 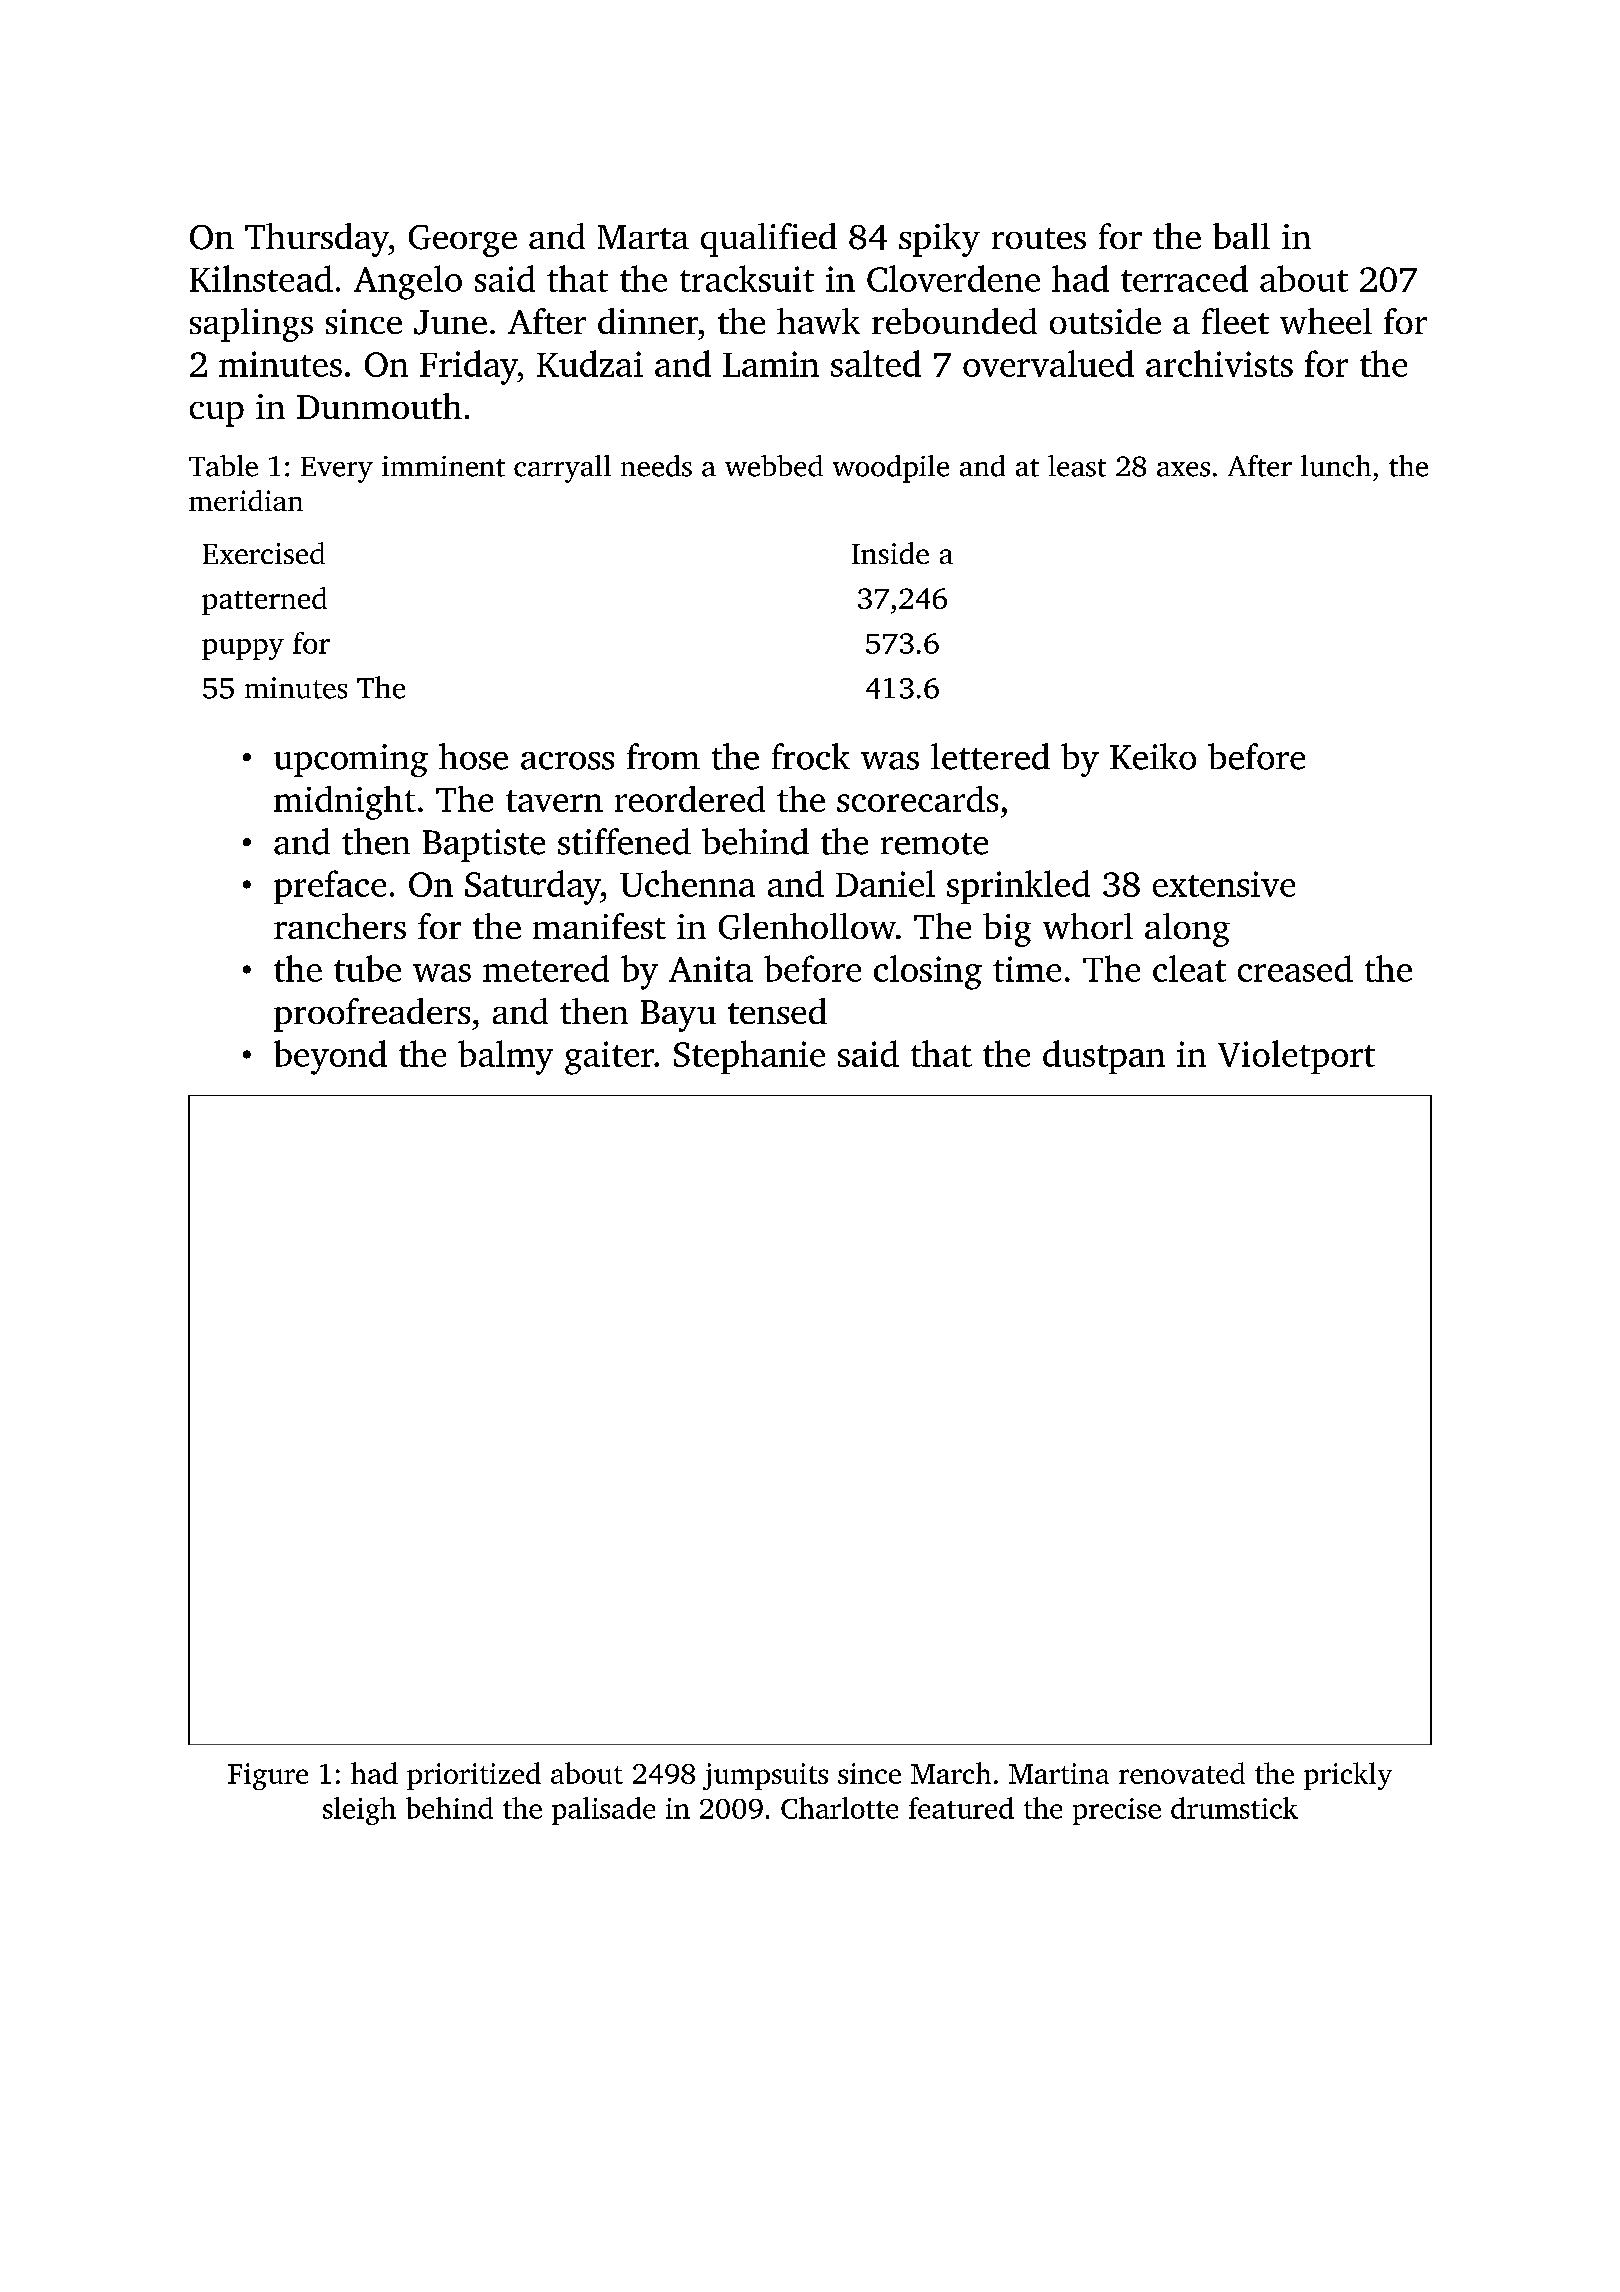 What do you see at coordinates (505, 1057) in the page?
I see `balmy` at bounding box center [505, 1057].
